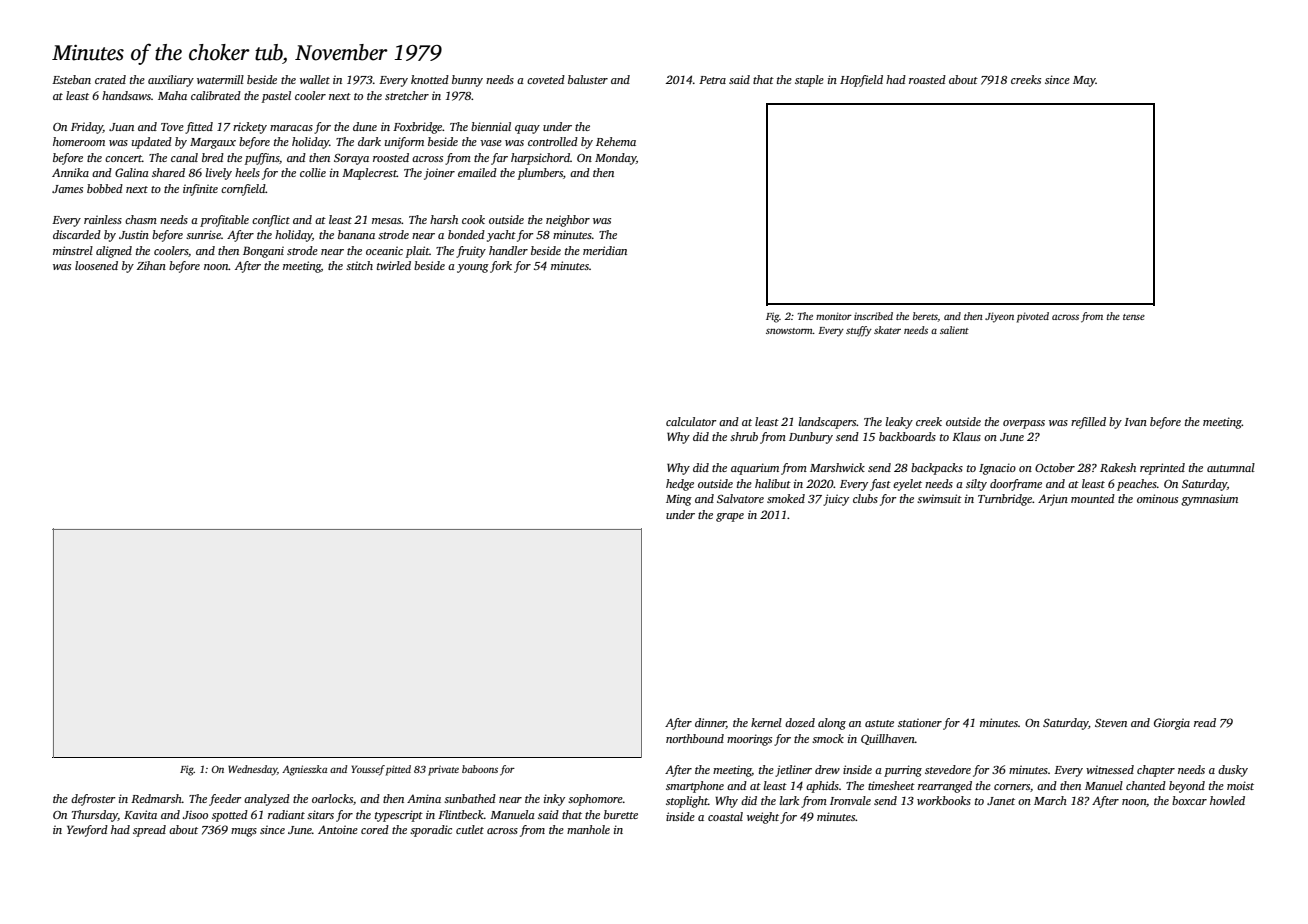  What do you see at coordinates (1024, 424) in the screenshot?
I see `overpass` at bounding box center [1024, 424].
